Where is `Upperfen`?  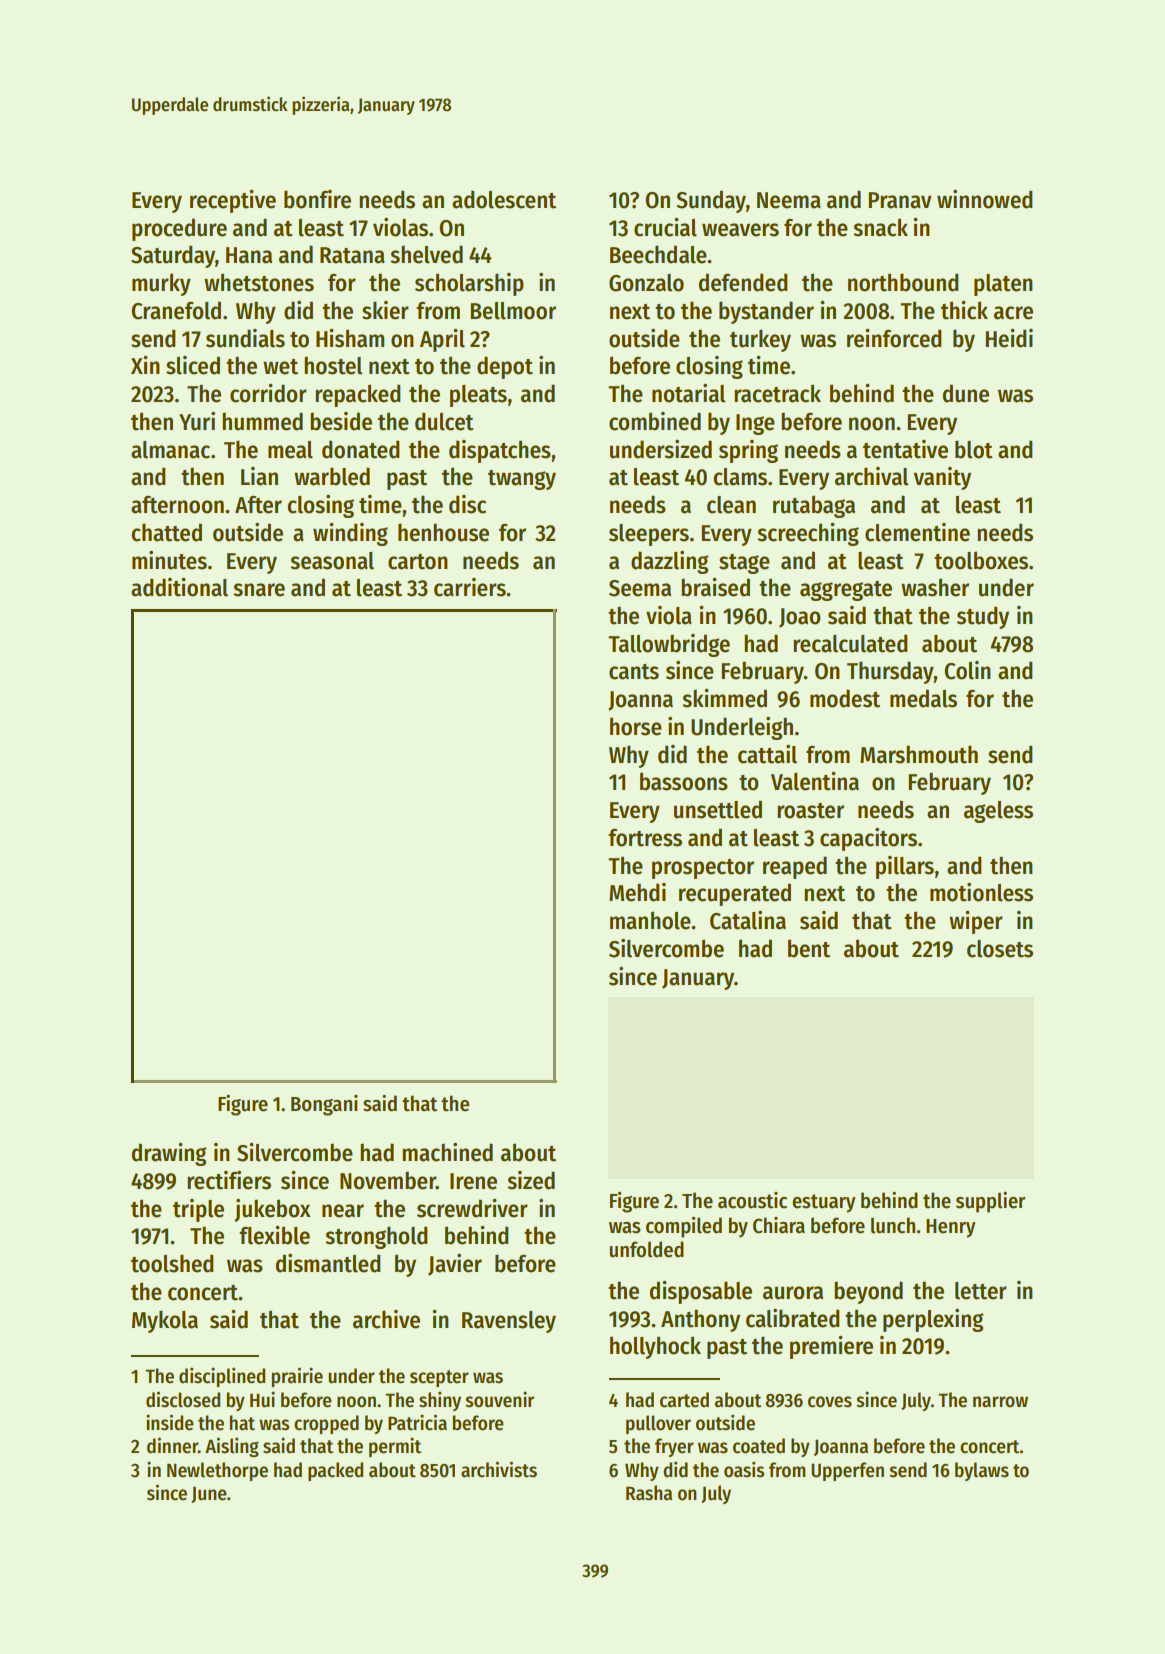
Upperfen is located at coordinates (847, 1471).
